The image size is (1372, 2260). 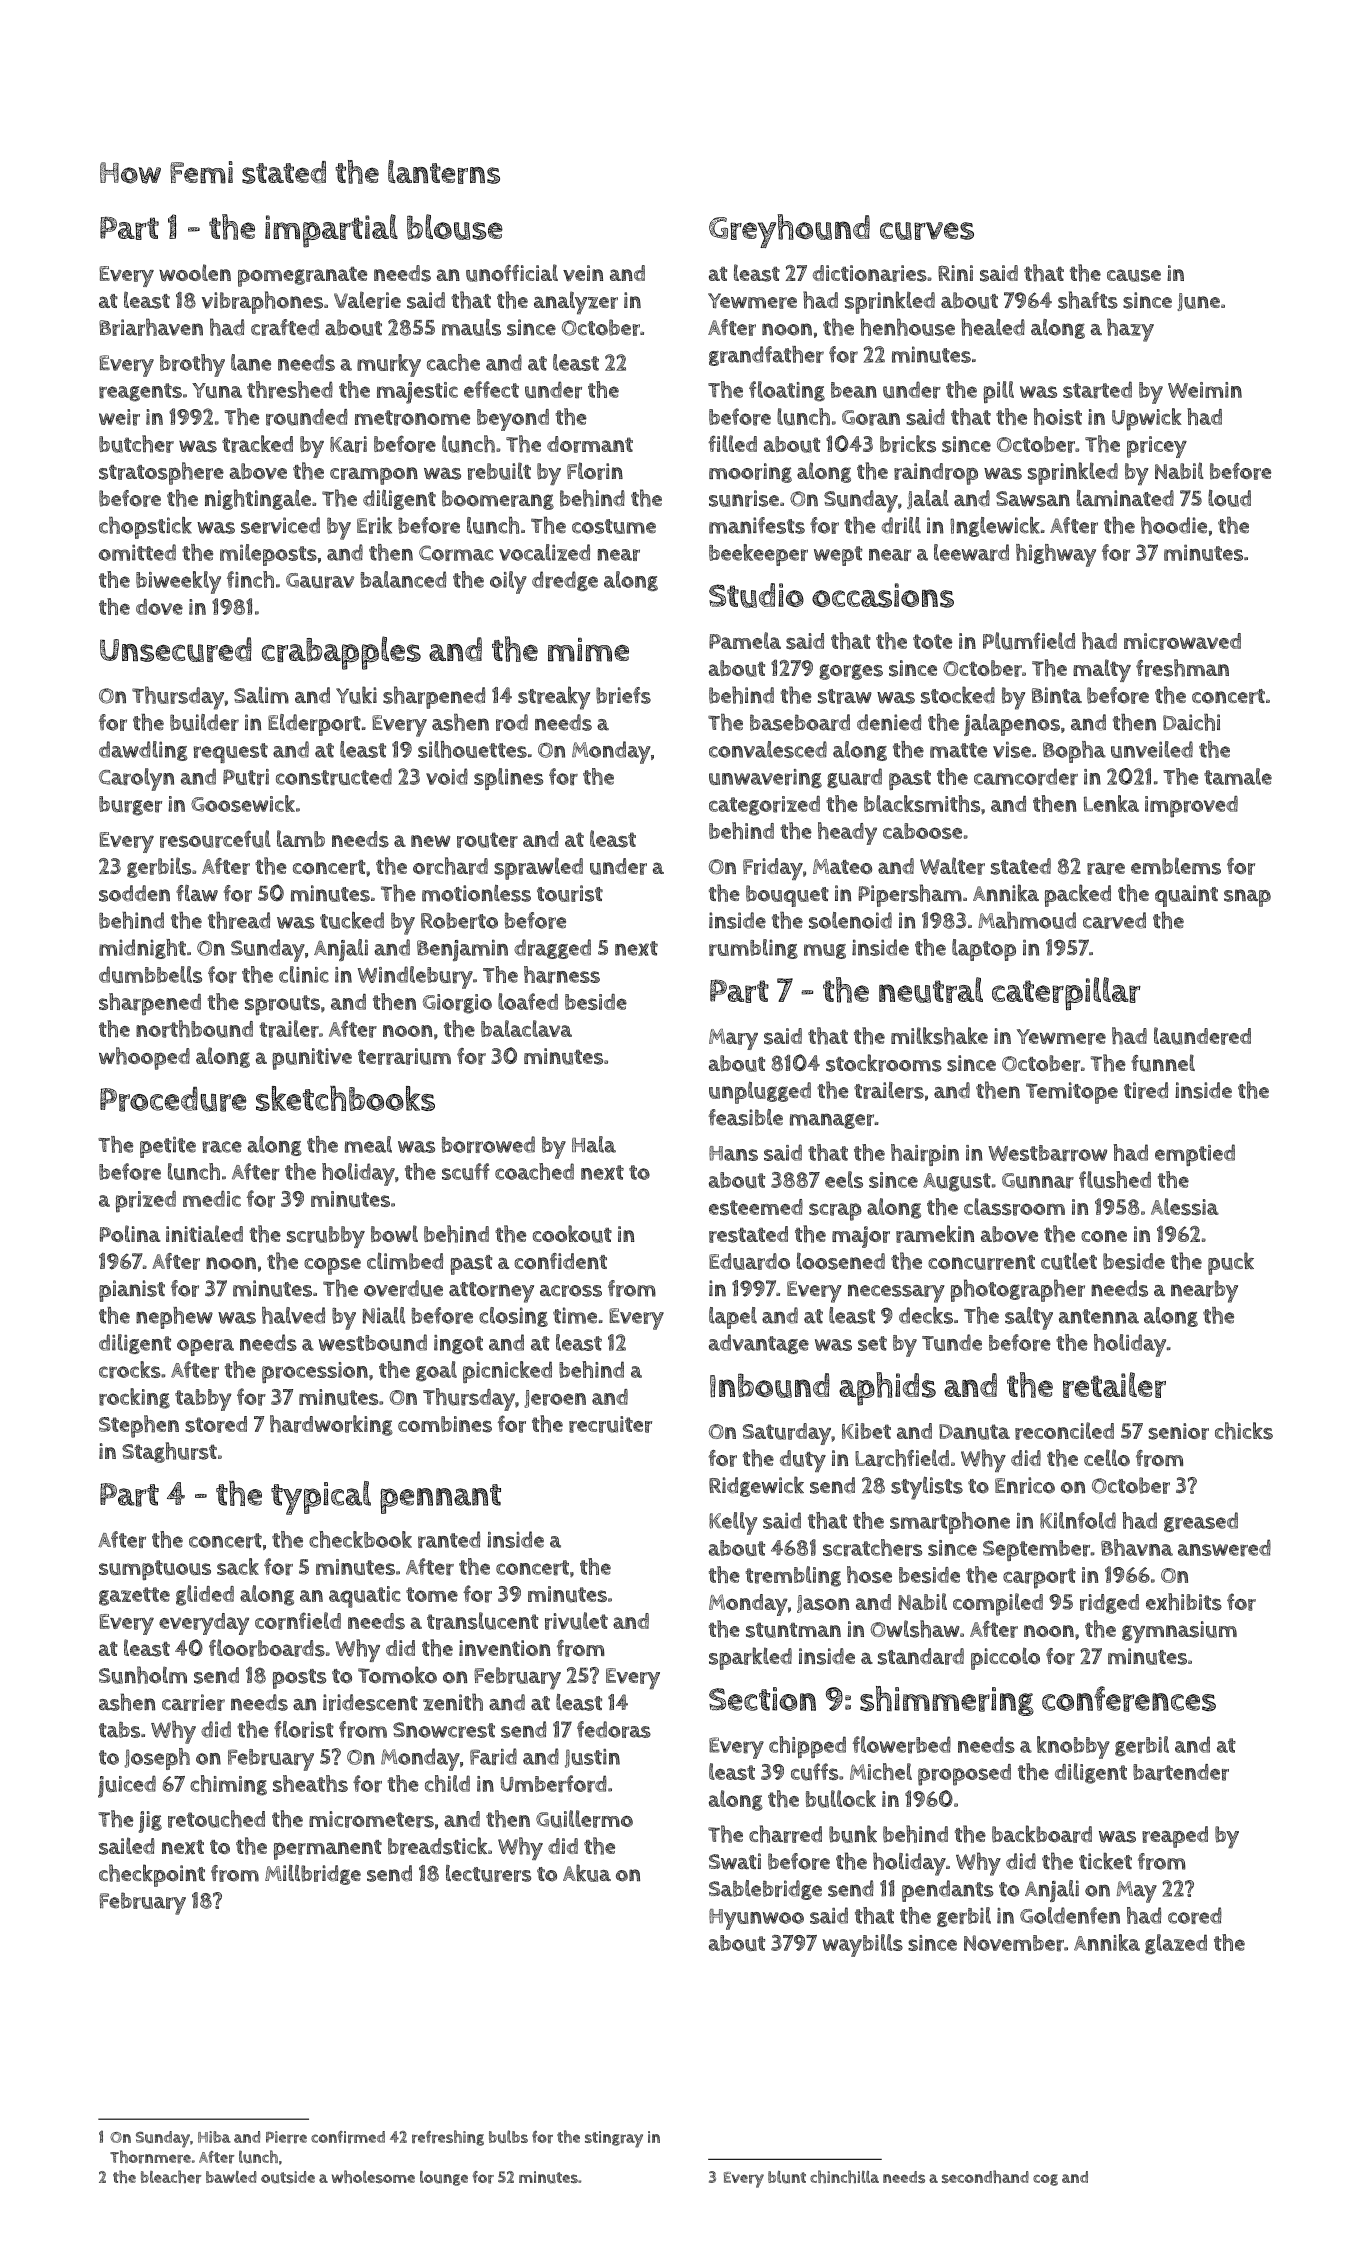 What do you see at coordinates (908, 444) in the screenshot?
I see `bricks` at bounding box center [908, 444].
